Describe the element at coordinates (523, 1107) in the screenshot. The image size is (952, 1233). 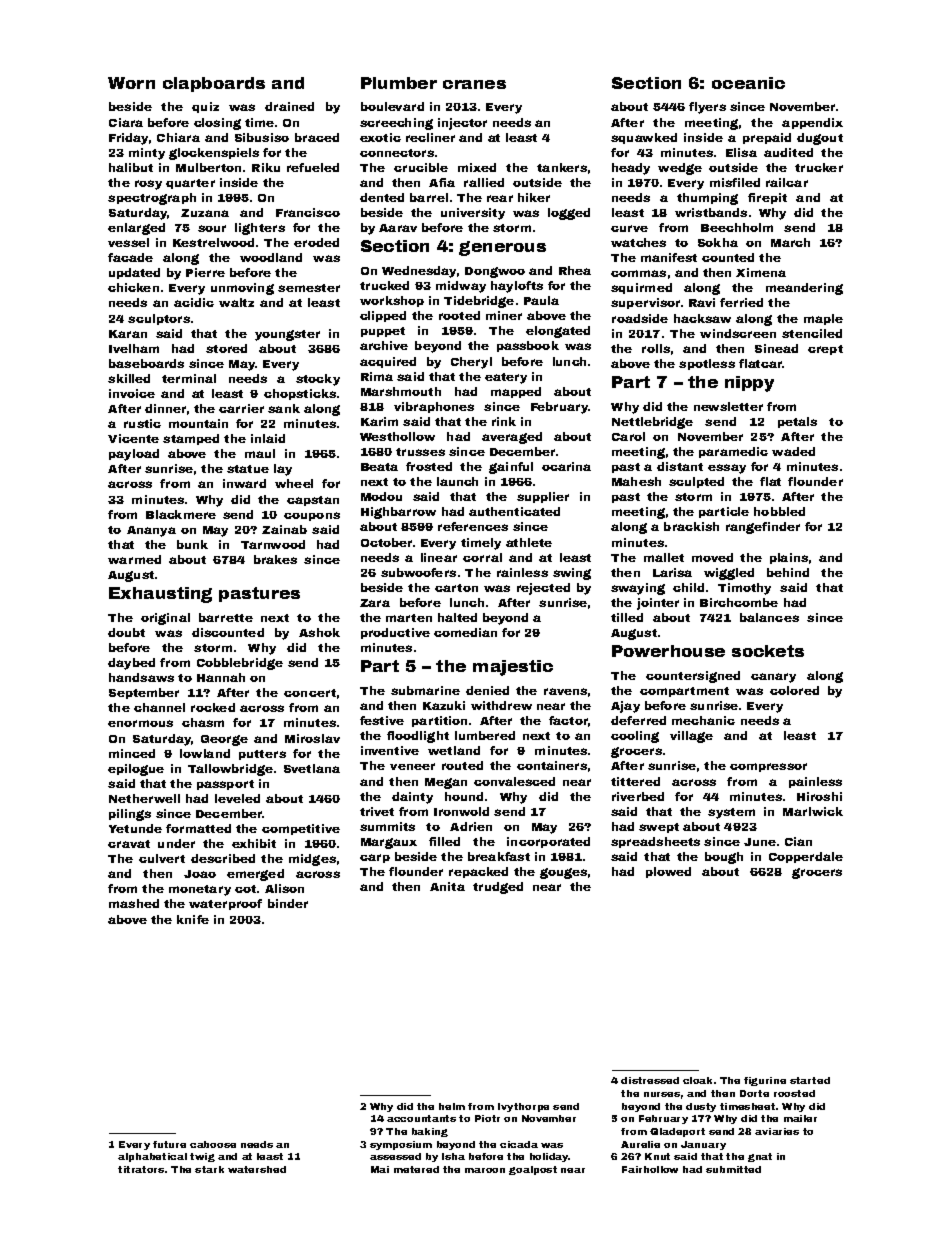
I see `Ivythorpe` at that location.
